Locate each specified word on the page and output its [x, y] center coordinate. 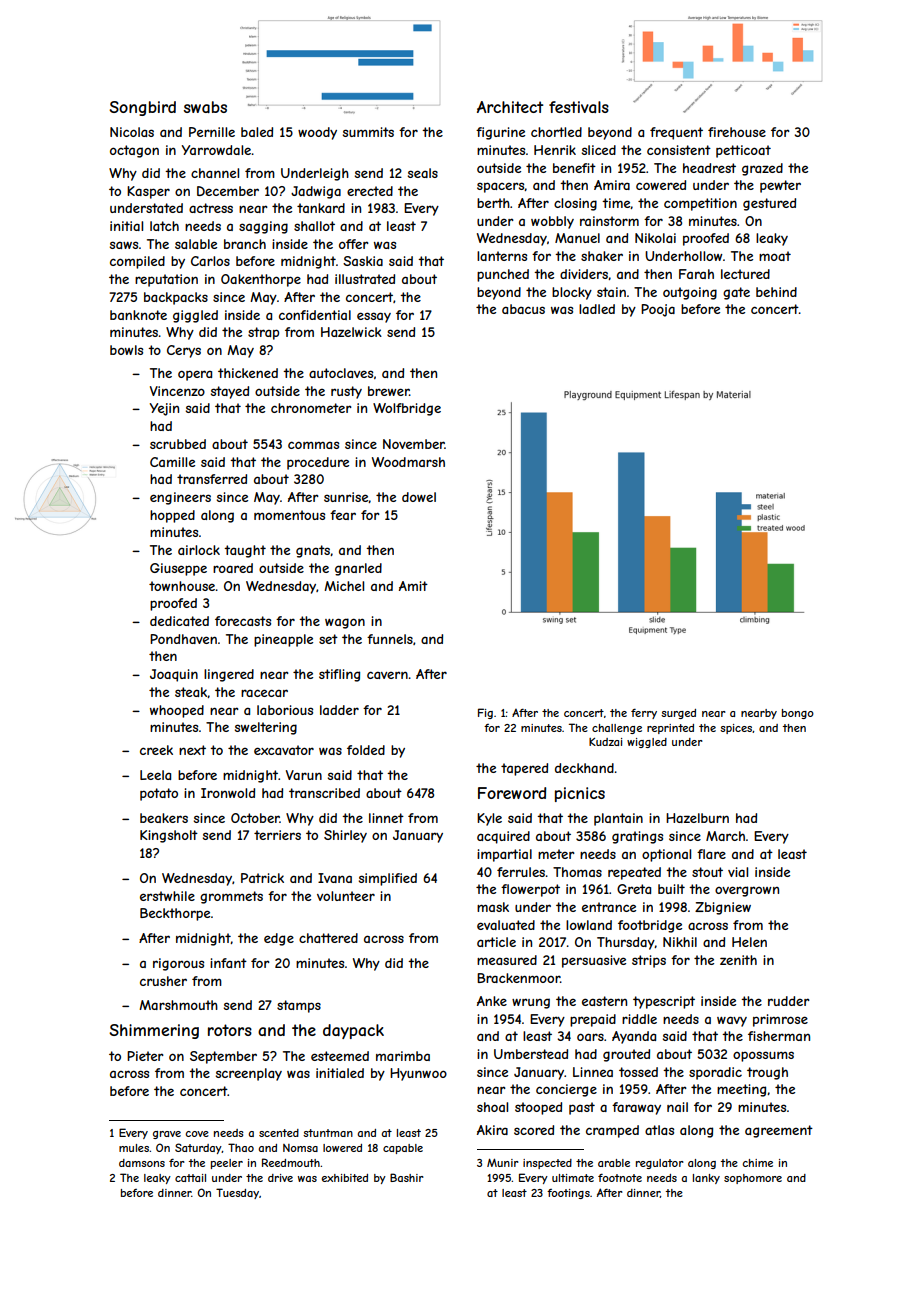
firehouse [737, 132]
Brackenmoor [518, 978]
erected [370, 191]
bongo [798, 714]
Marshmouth [178, 1005]
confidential [315, 315]
